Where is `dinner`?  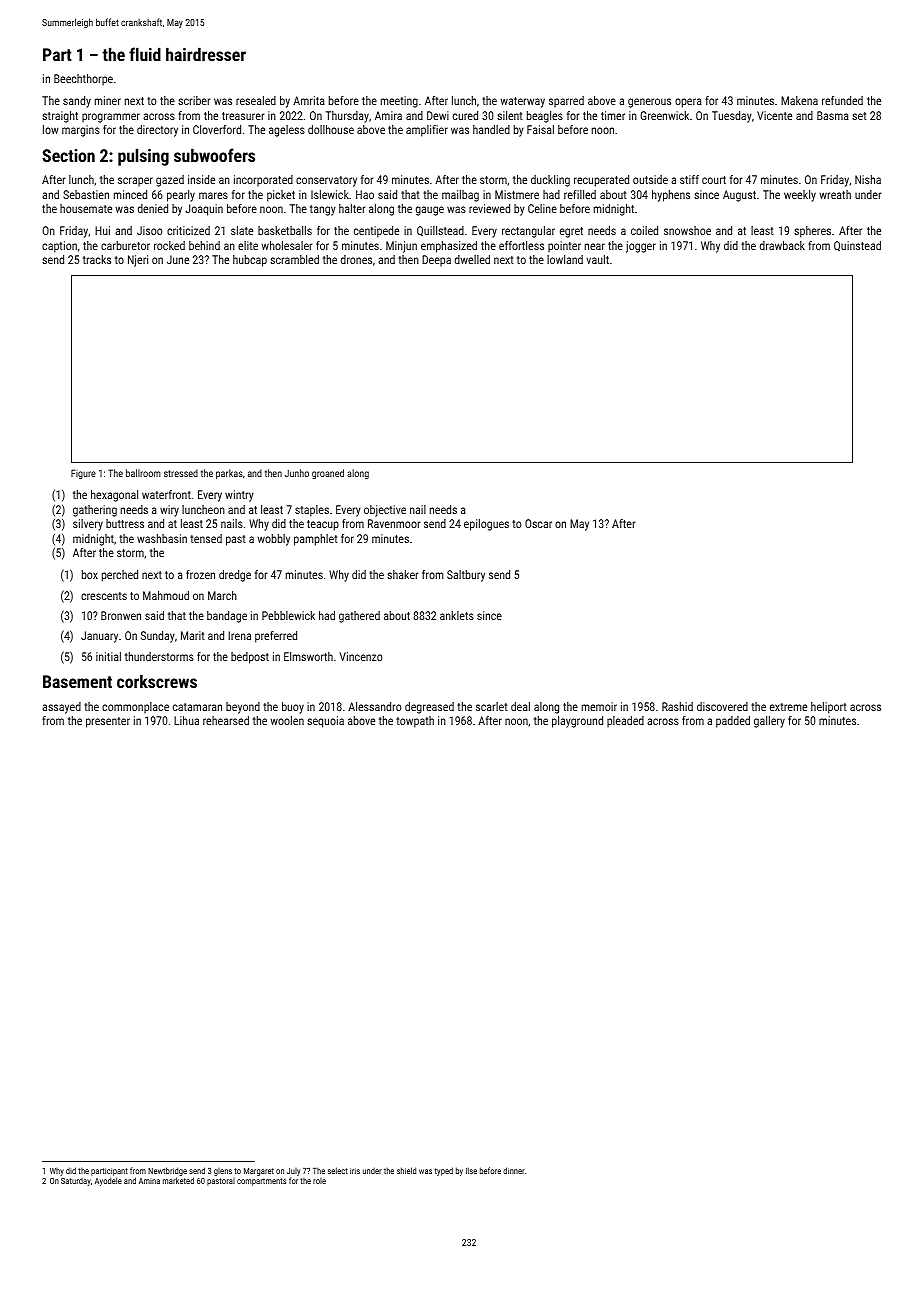
dinner is located at coordinates (514, 1170).
